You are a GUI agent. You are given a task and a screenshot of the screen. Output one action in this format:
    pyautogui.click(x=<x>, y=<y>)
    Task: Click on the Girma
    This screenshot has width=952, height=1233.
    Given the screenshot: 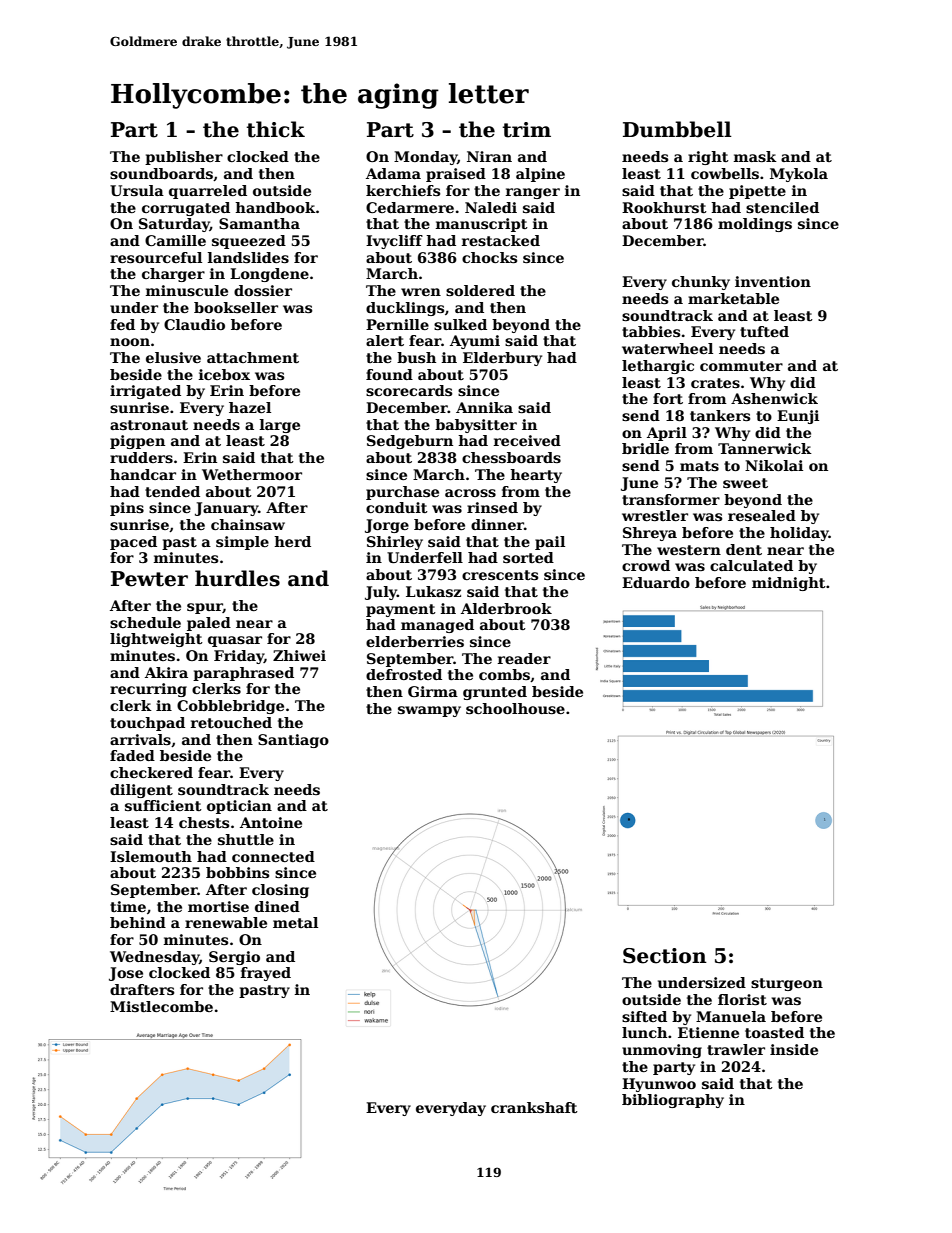 What is the action you would take?
    pyautogui.click(x=433, y=691)
